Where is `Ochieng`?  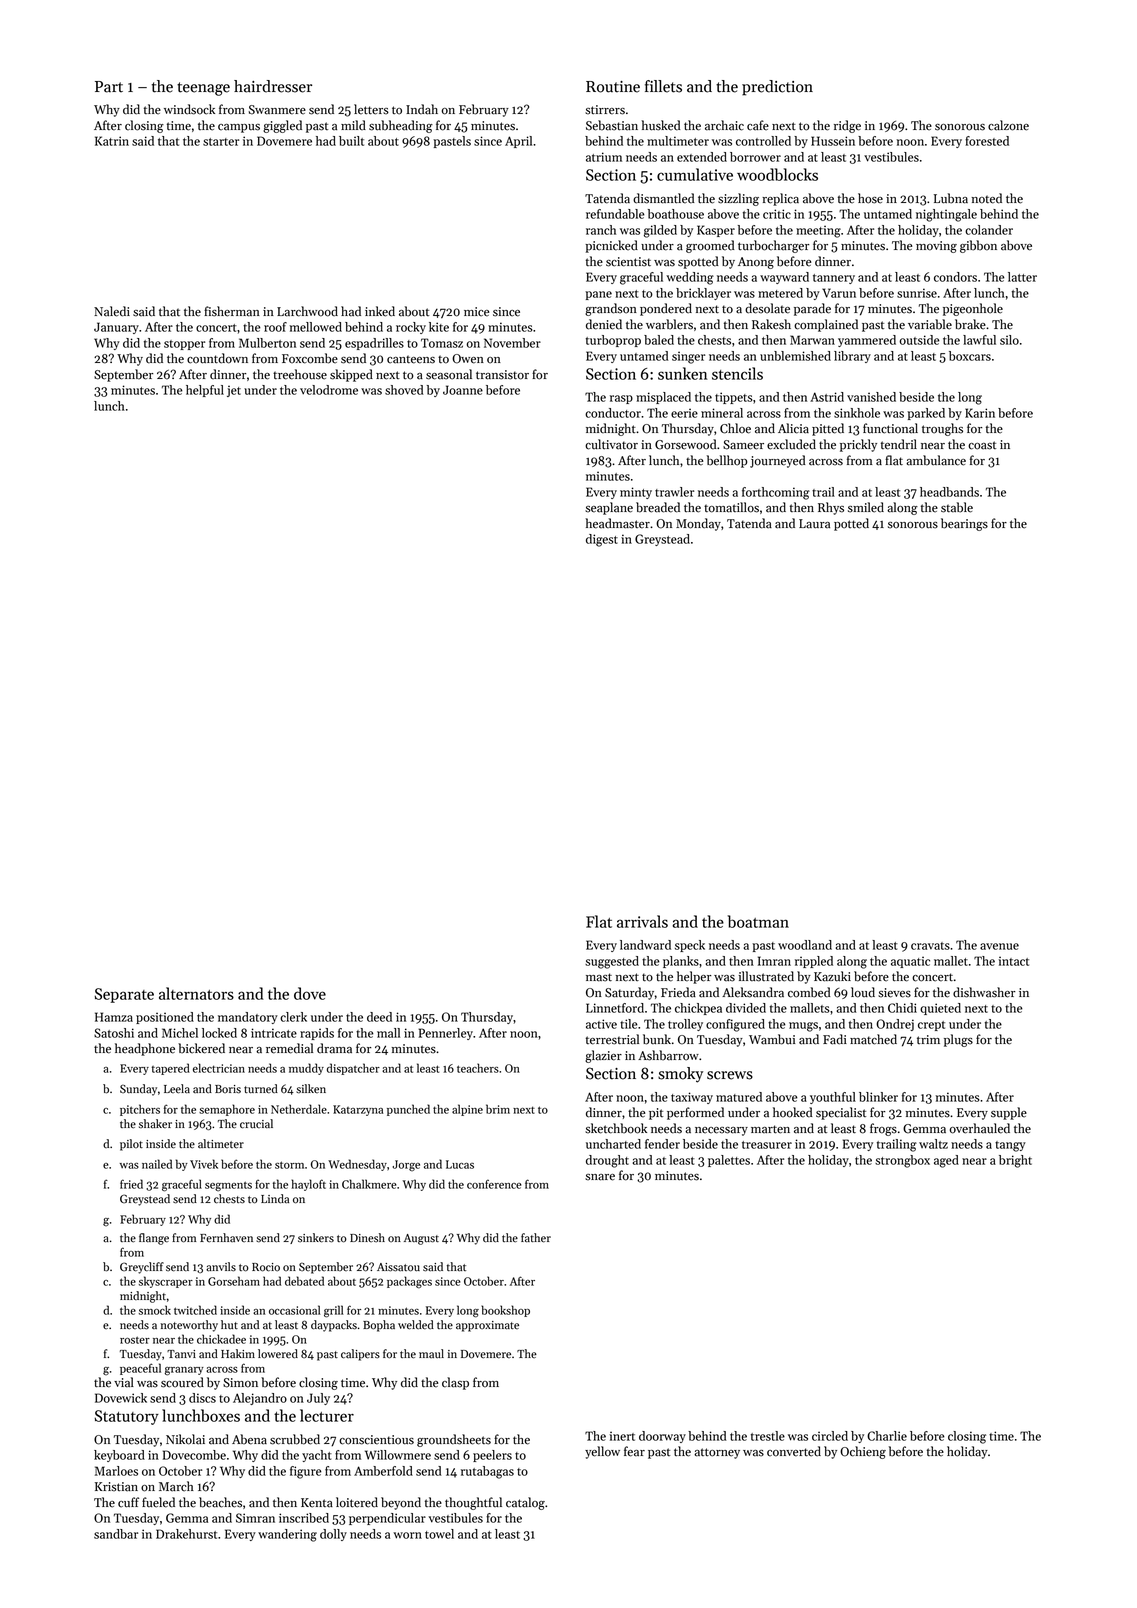 Ochieng is located at coordinates (863, 1452).
